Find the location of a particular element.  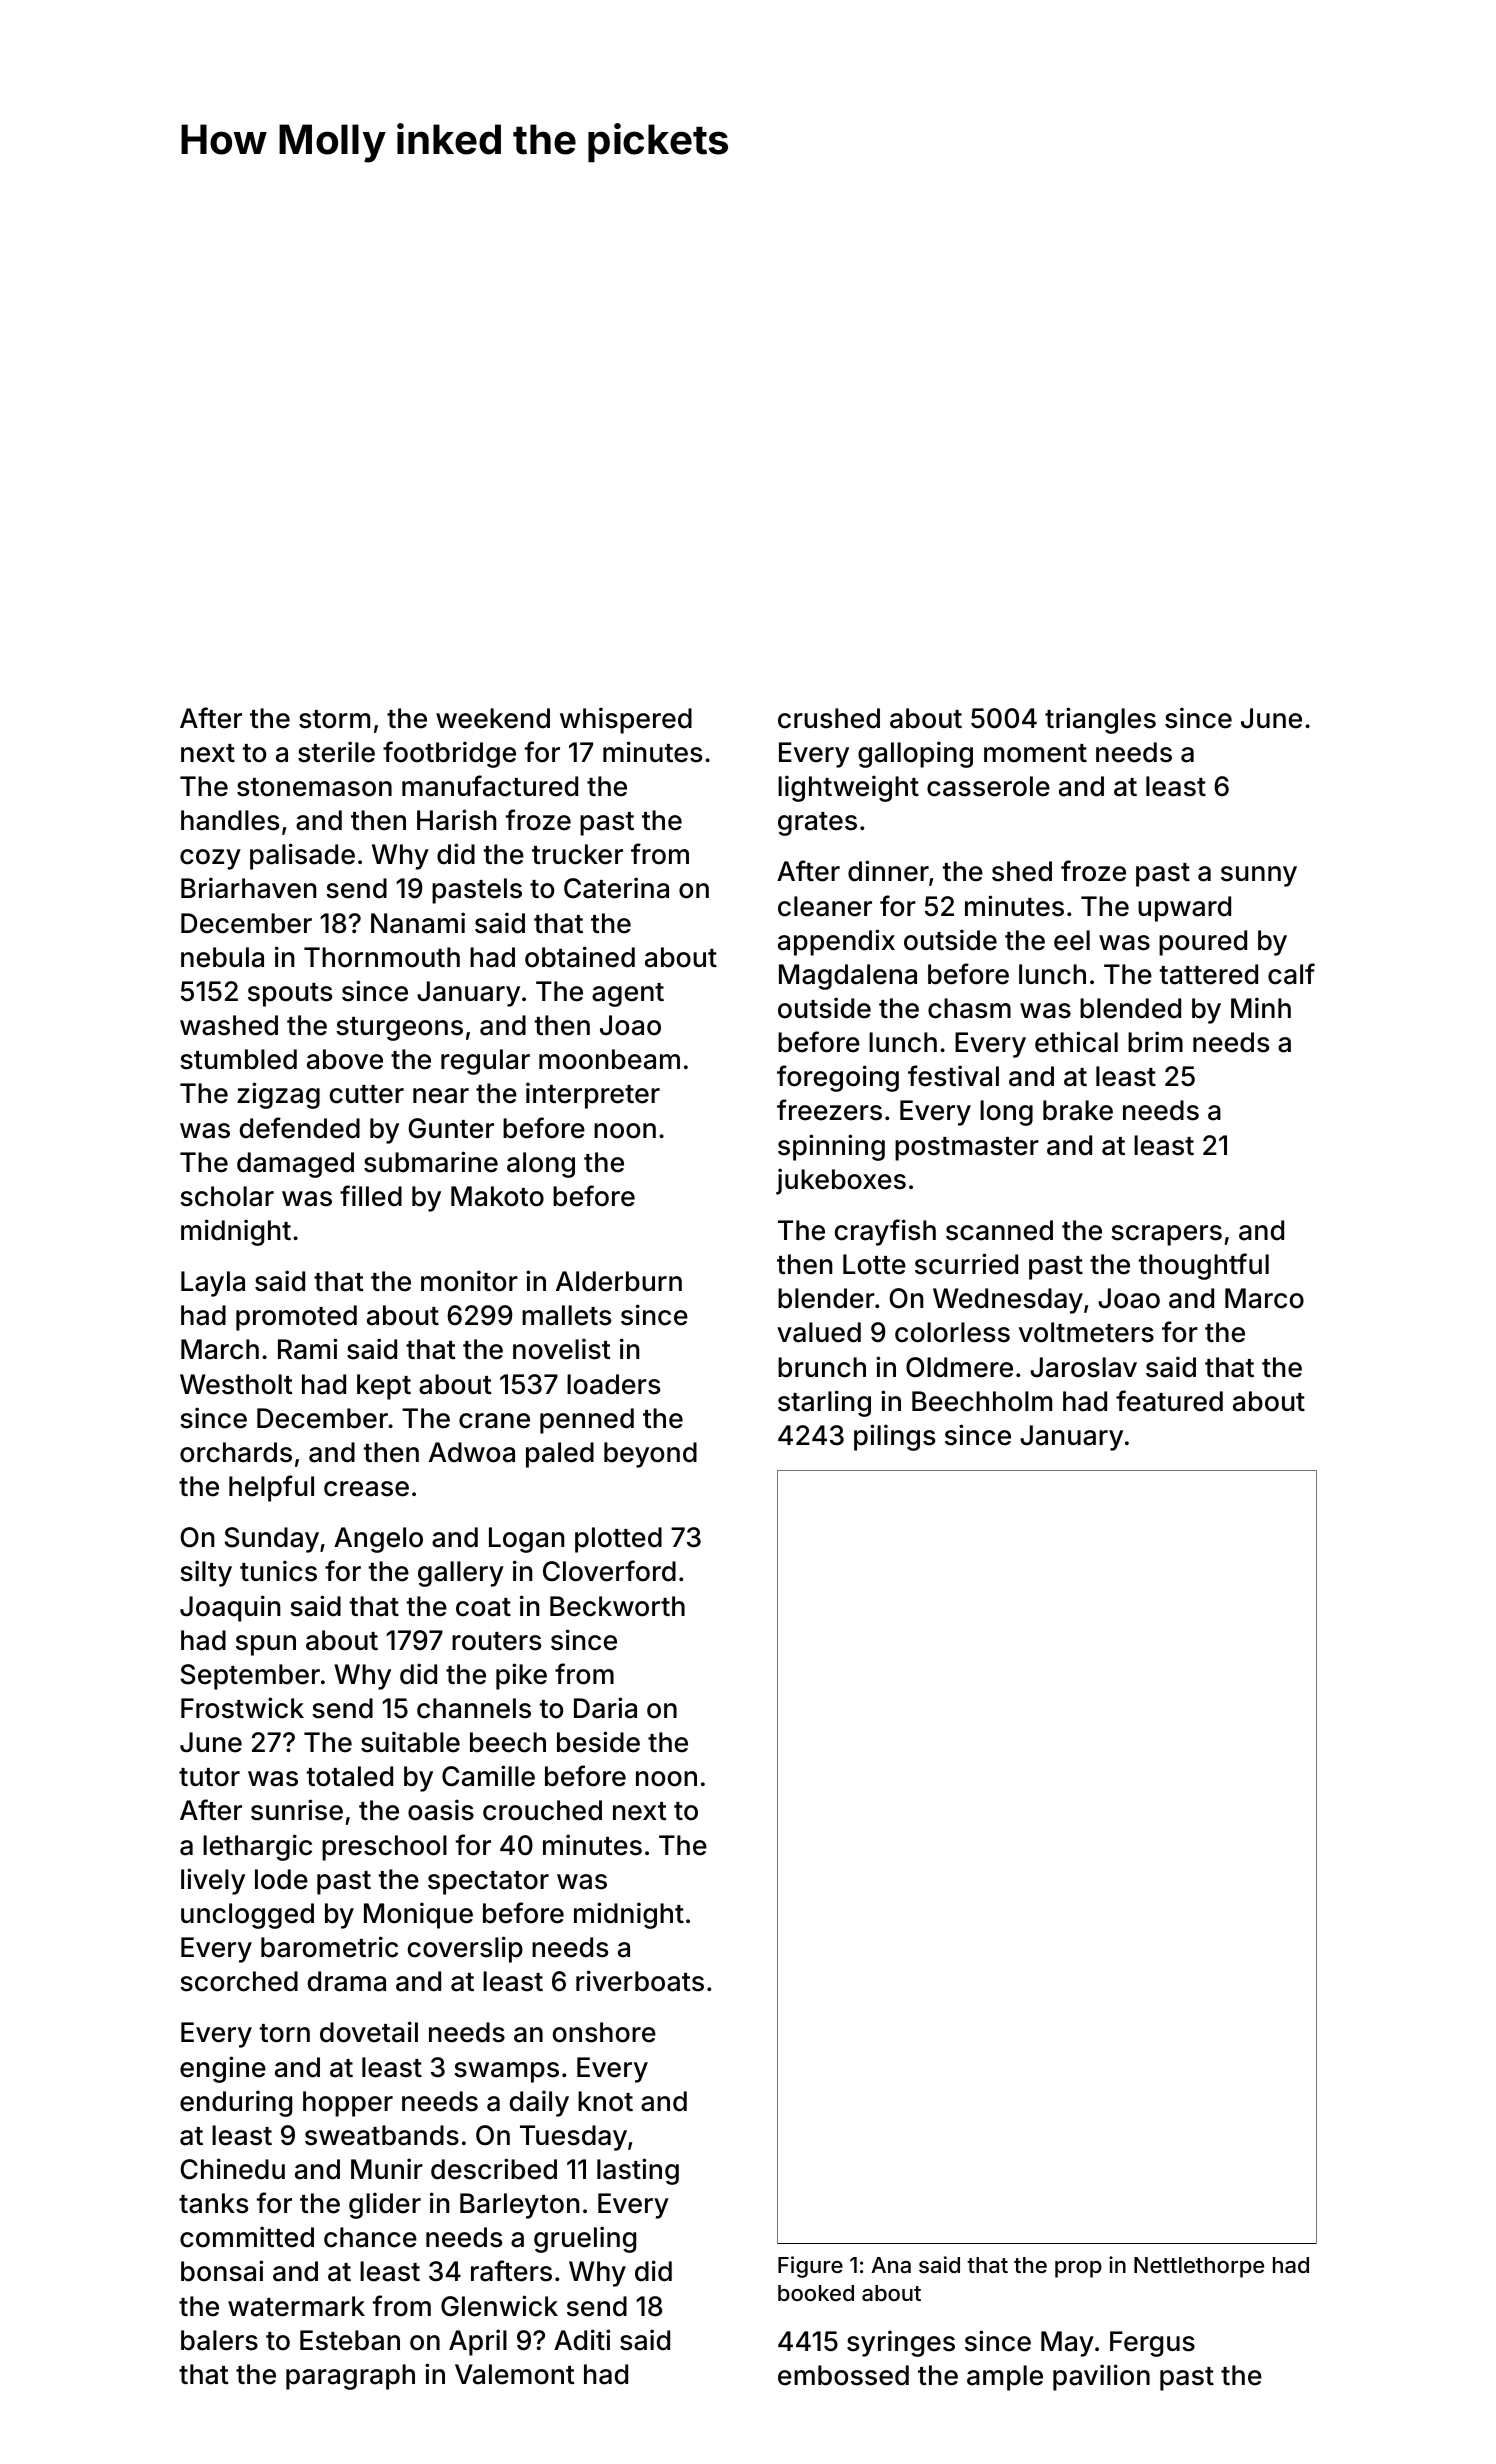

tunics is located at coordinates (278, 1571).
